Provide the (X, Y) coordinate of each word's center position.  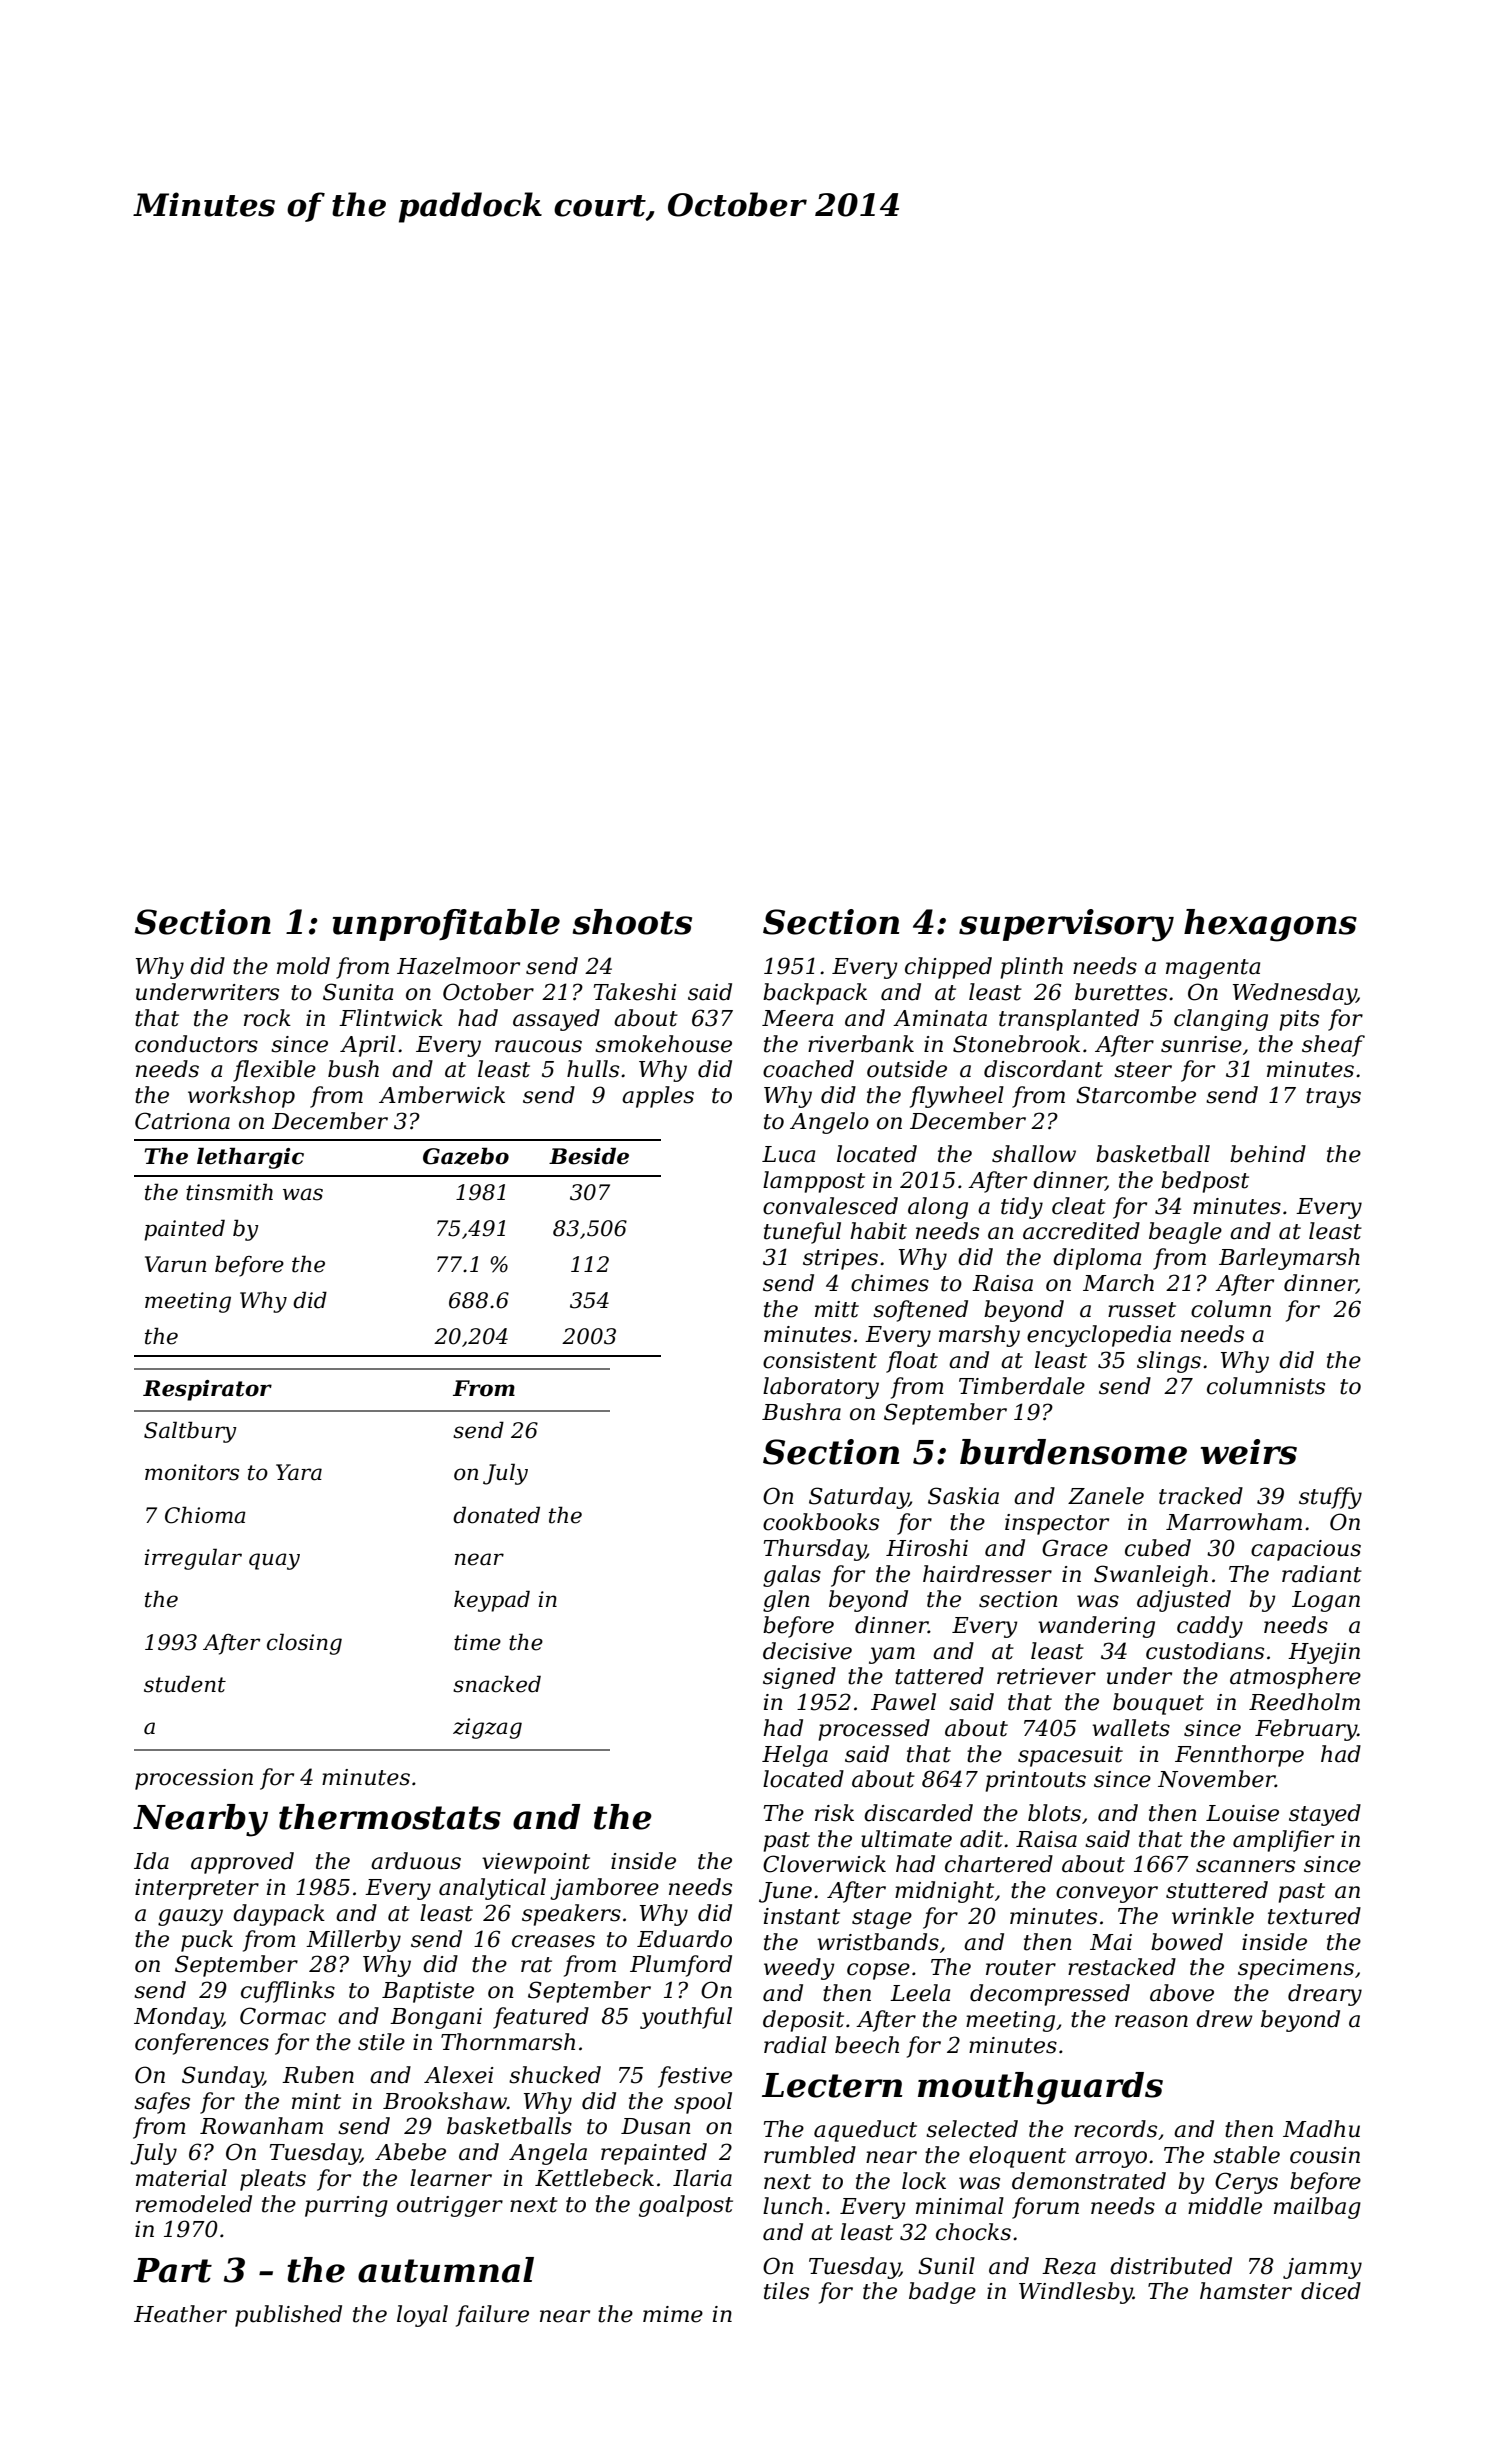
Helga (795, 1756)
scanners (1245, 1866)
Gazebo (466, 1156)
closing (304, 1644)
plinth (1031, 968)
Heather (180, 2314)
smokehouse (663, 1044)
